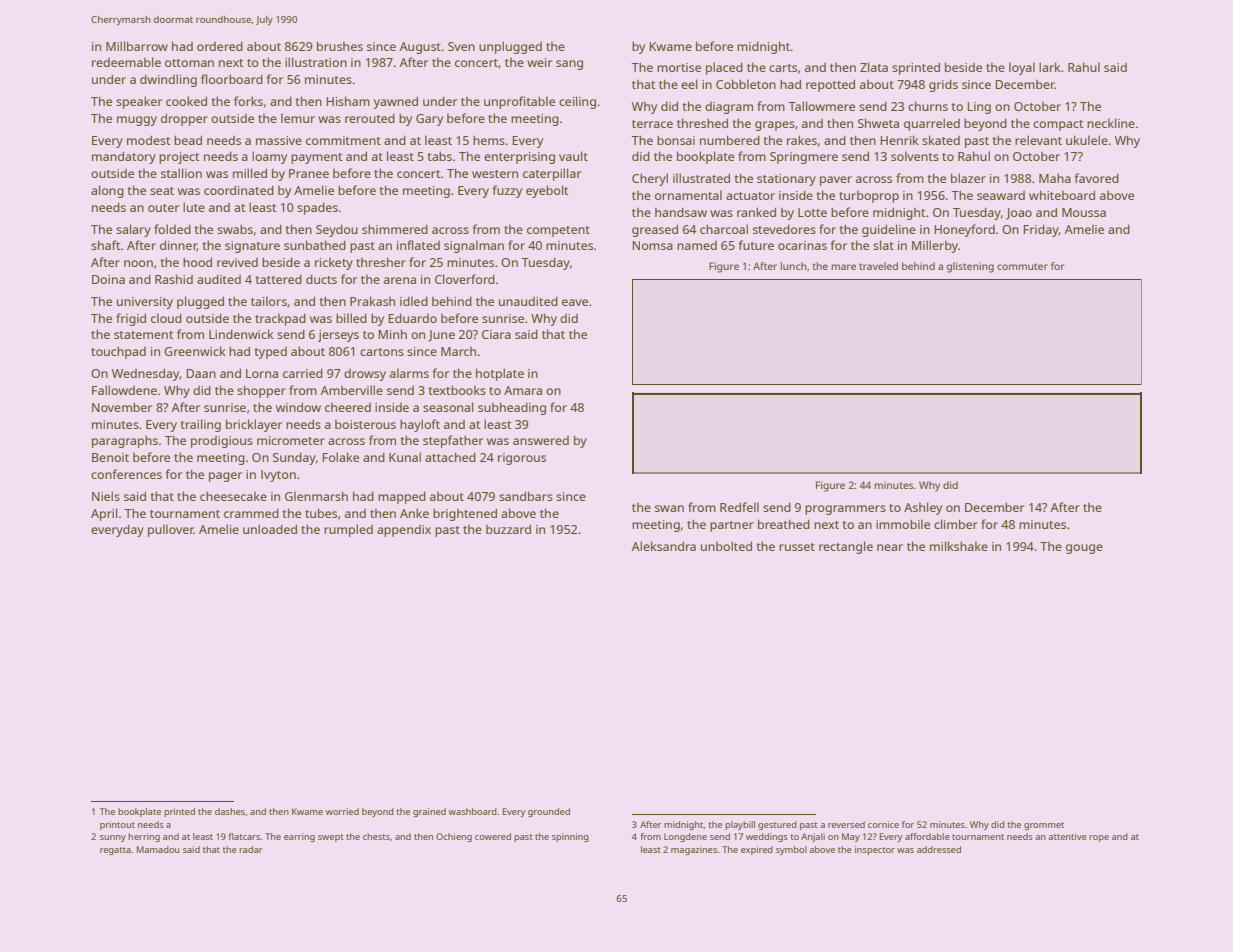  I want to click on swan, so click(669, 508).
